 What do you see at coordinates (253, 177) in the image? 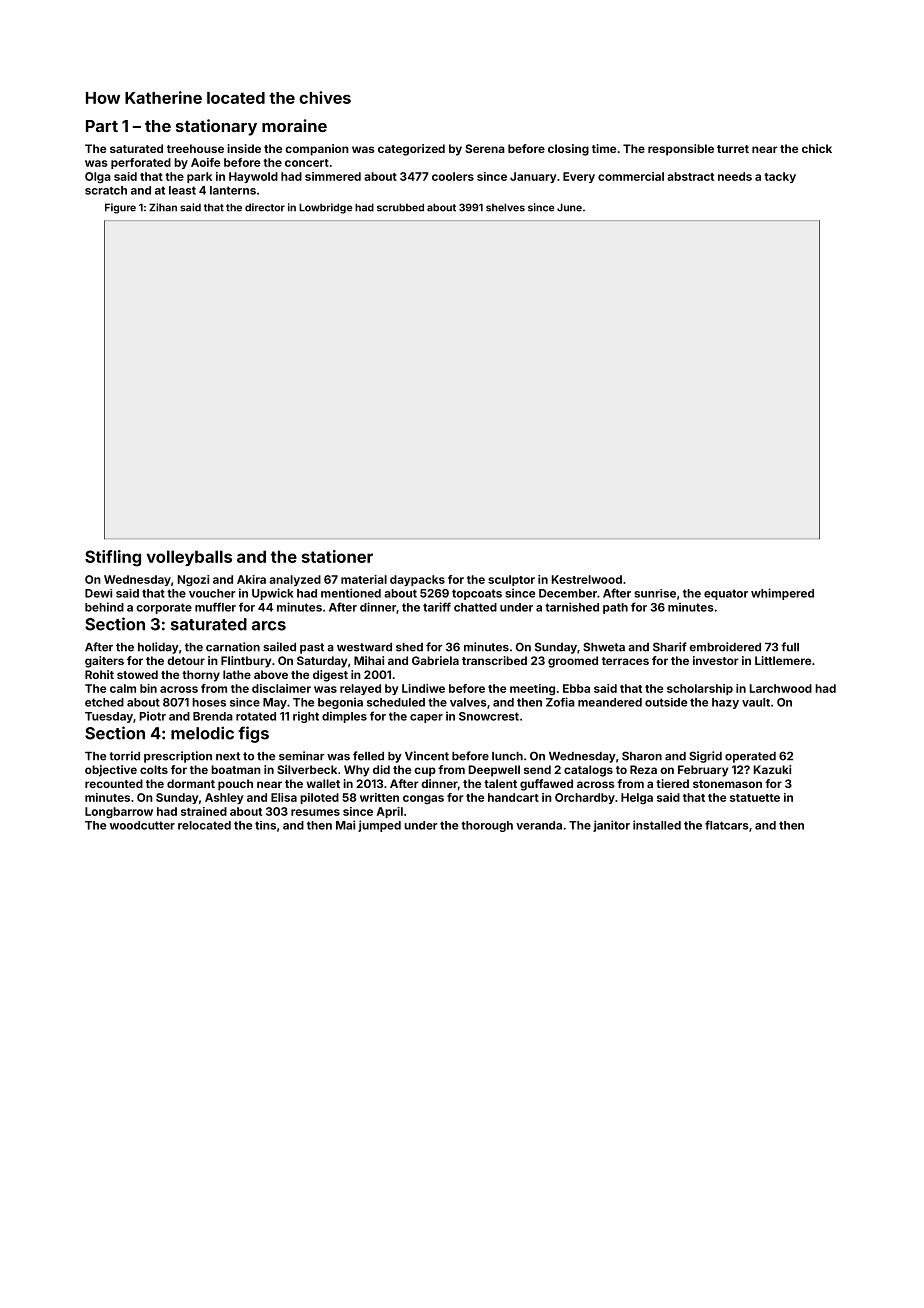
I see `Haywold` at bounding box center [253, 177].
